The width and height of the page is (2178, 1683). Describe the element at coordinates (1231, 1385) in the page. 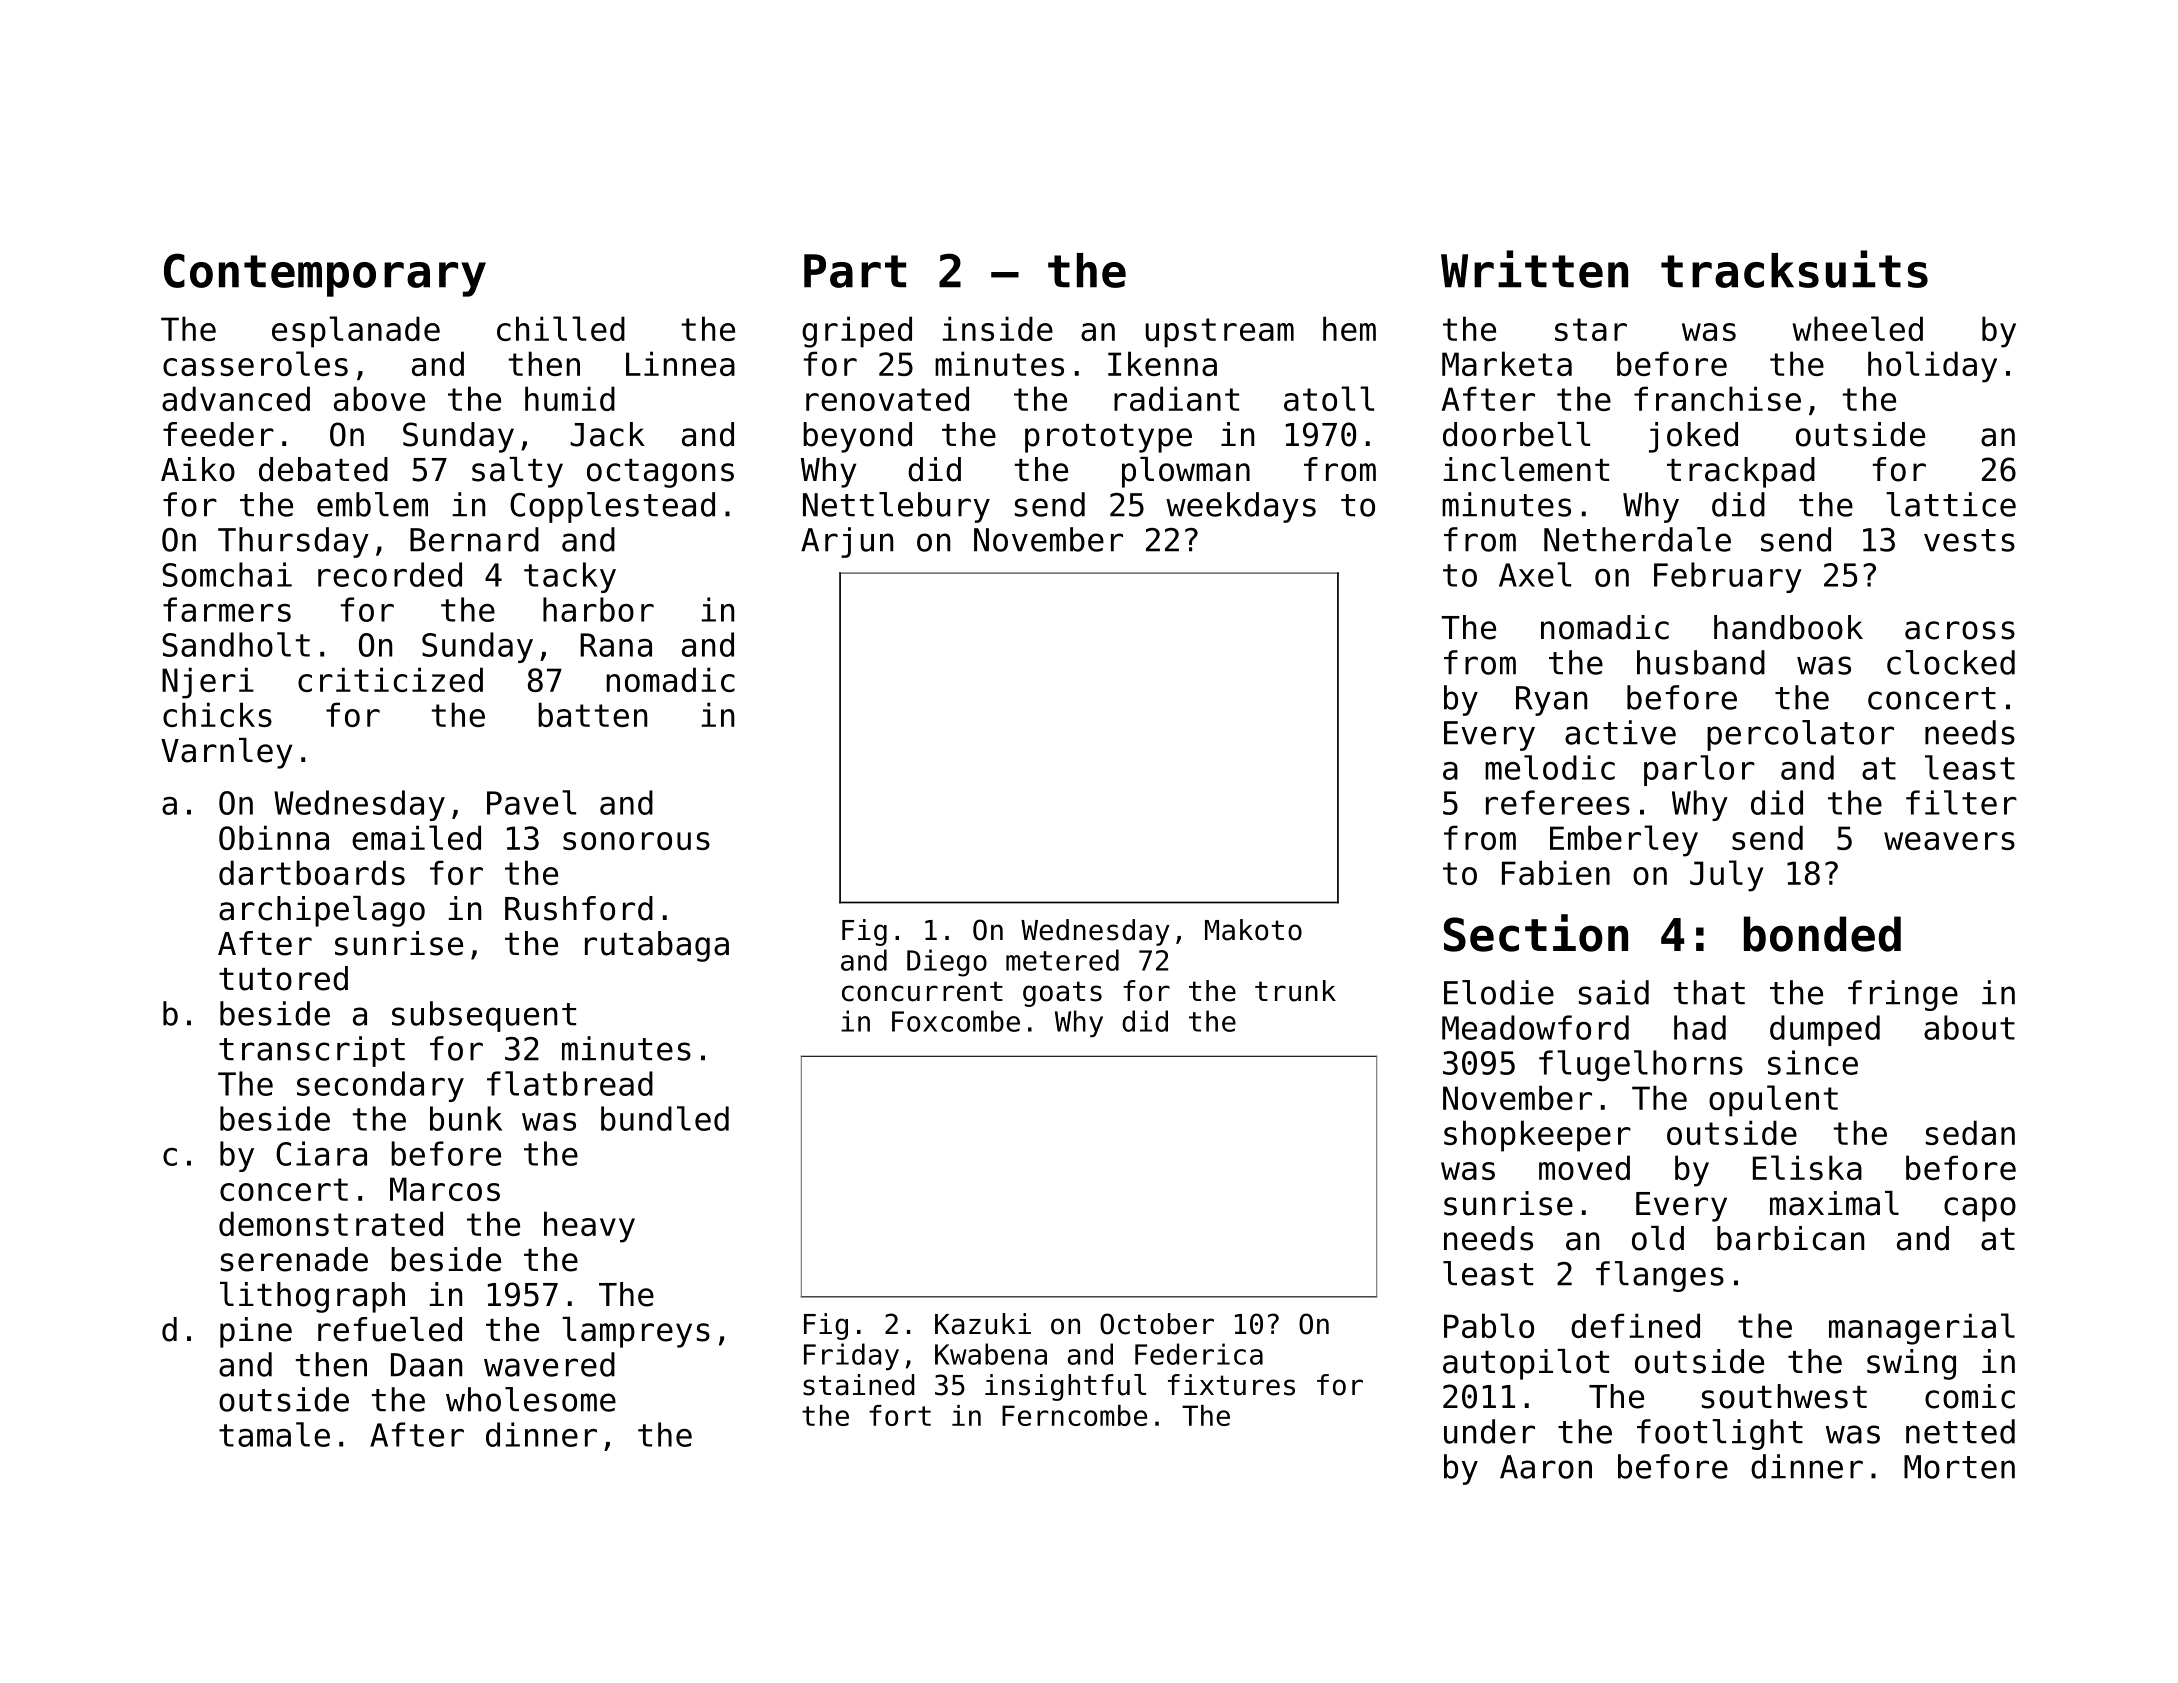

I see `fixtures` at that location.
